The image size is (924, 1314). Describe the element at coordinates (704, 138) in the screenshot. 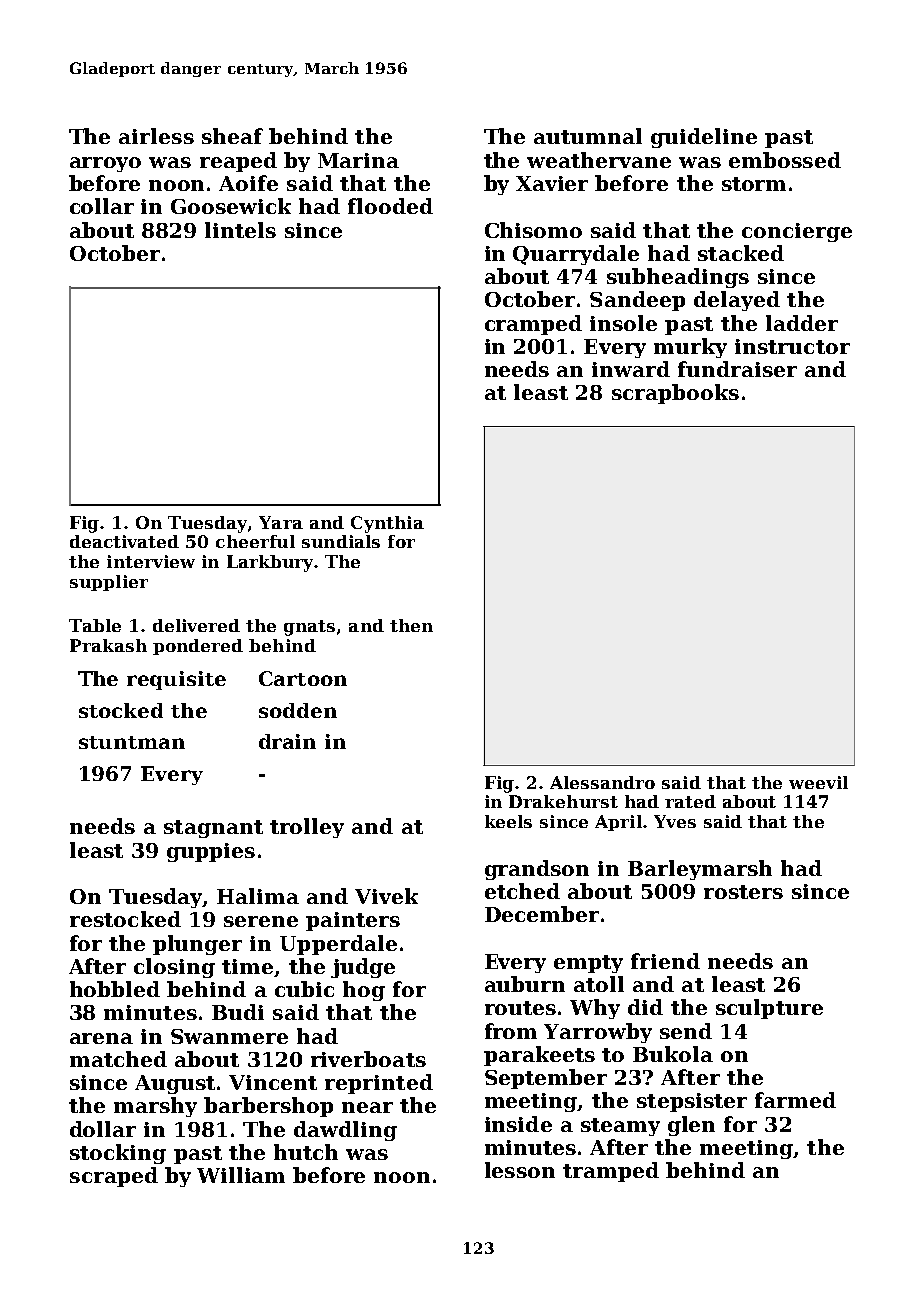

I see `guideline` at that location.
